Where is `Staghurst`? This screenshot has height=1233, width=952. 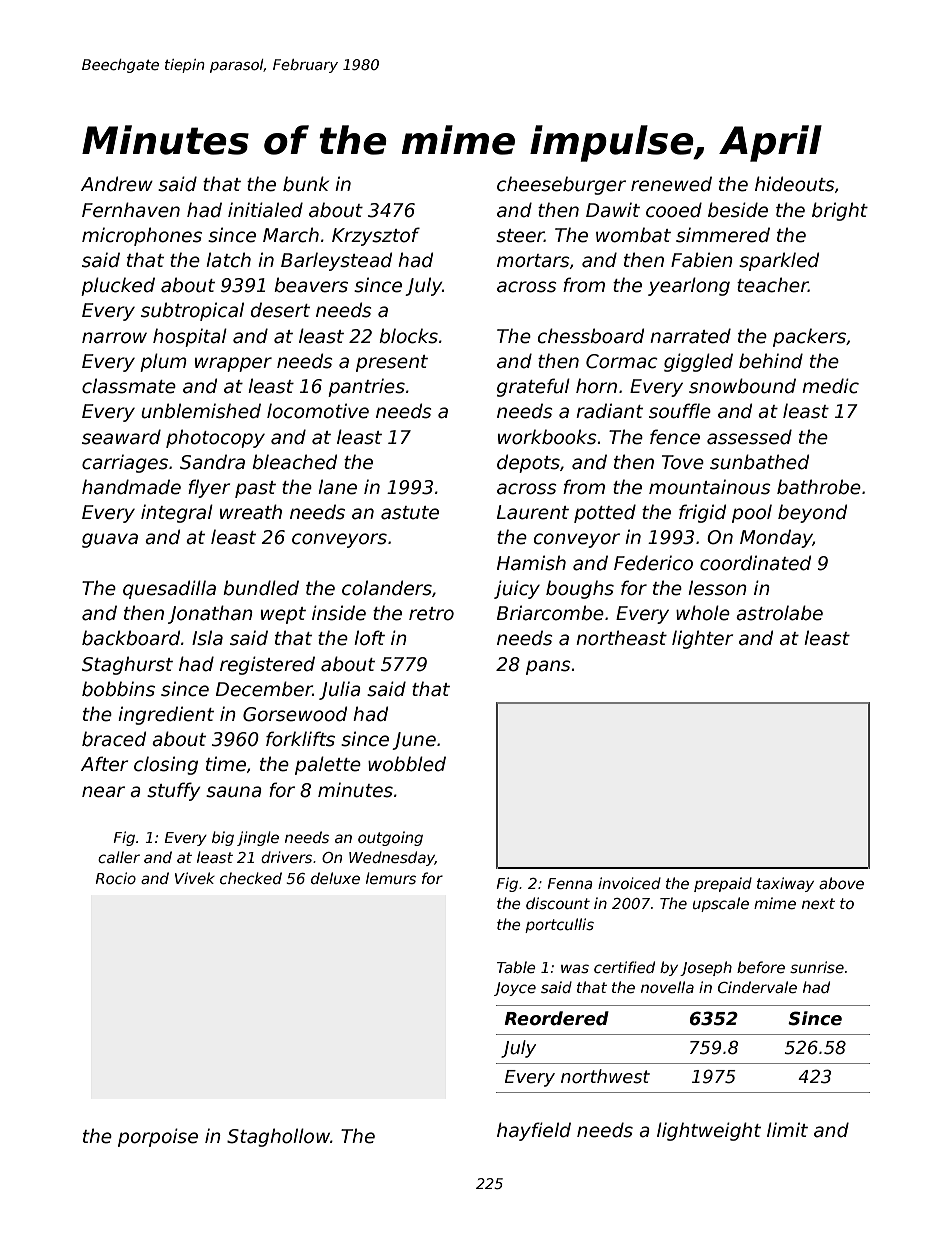 Staghurst is located at coordinates (127, 665).
